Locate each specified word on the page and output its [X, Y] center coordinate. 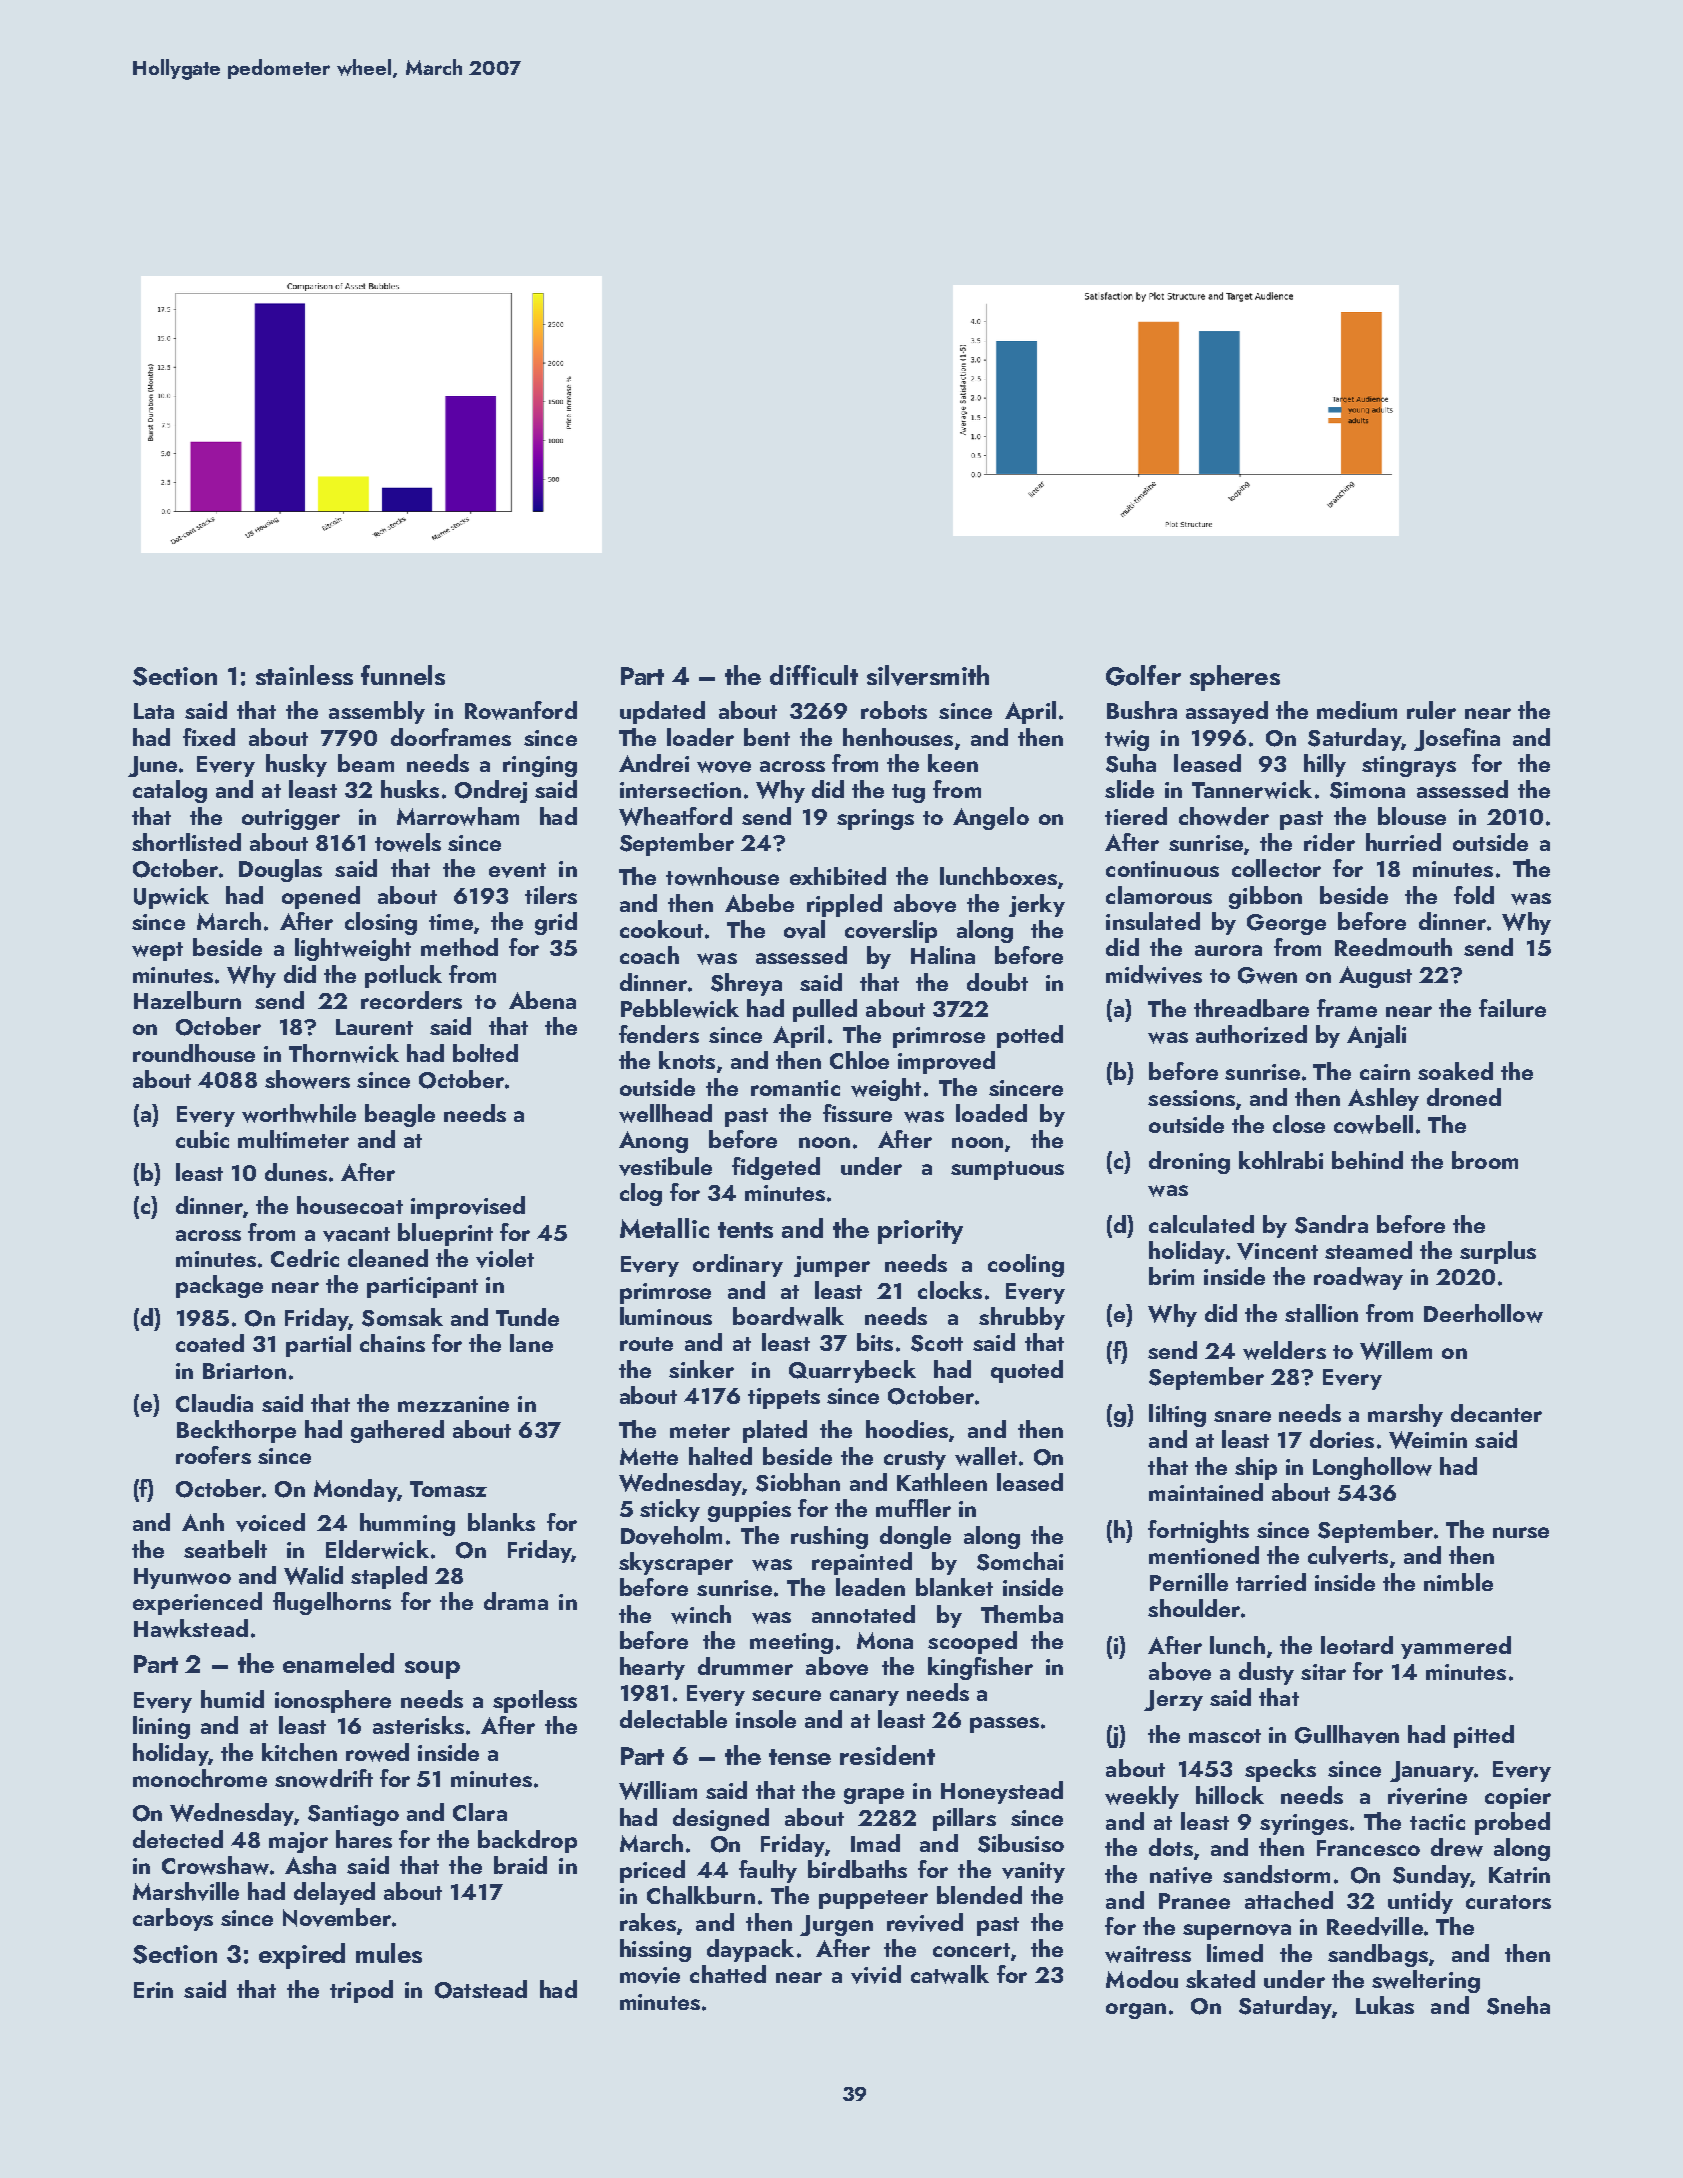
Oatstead [481, 1989]
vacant [356, 1234]
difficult [814, 675]
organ [1136, 2011]
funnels [403, 675]
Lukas [1385, 2005]
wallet [986, 1456]
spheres [1235, 678]
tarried [1271, 1582]
